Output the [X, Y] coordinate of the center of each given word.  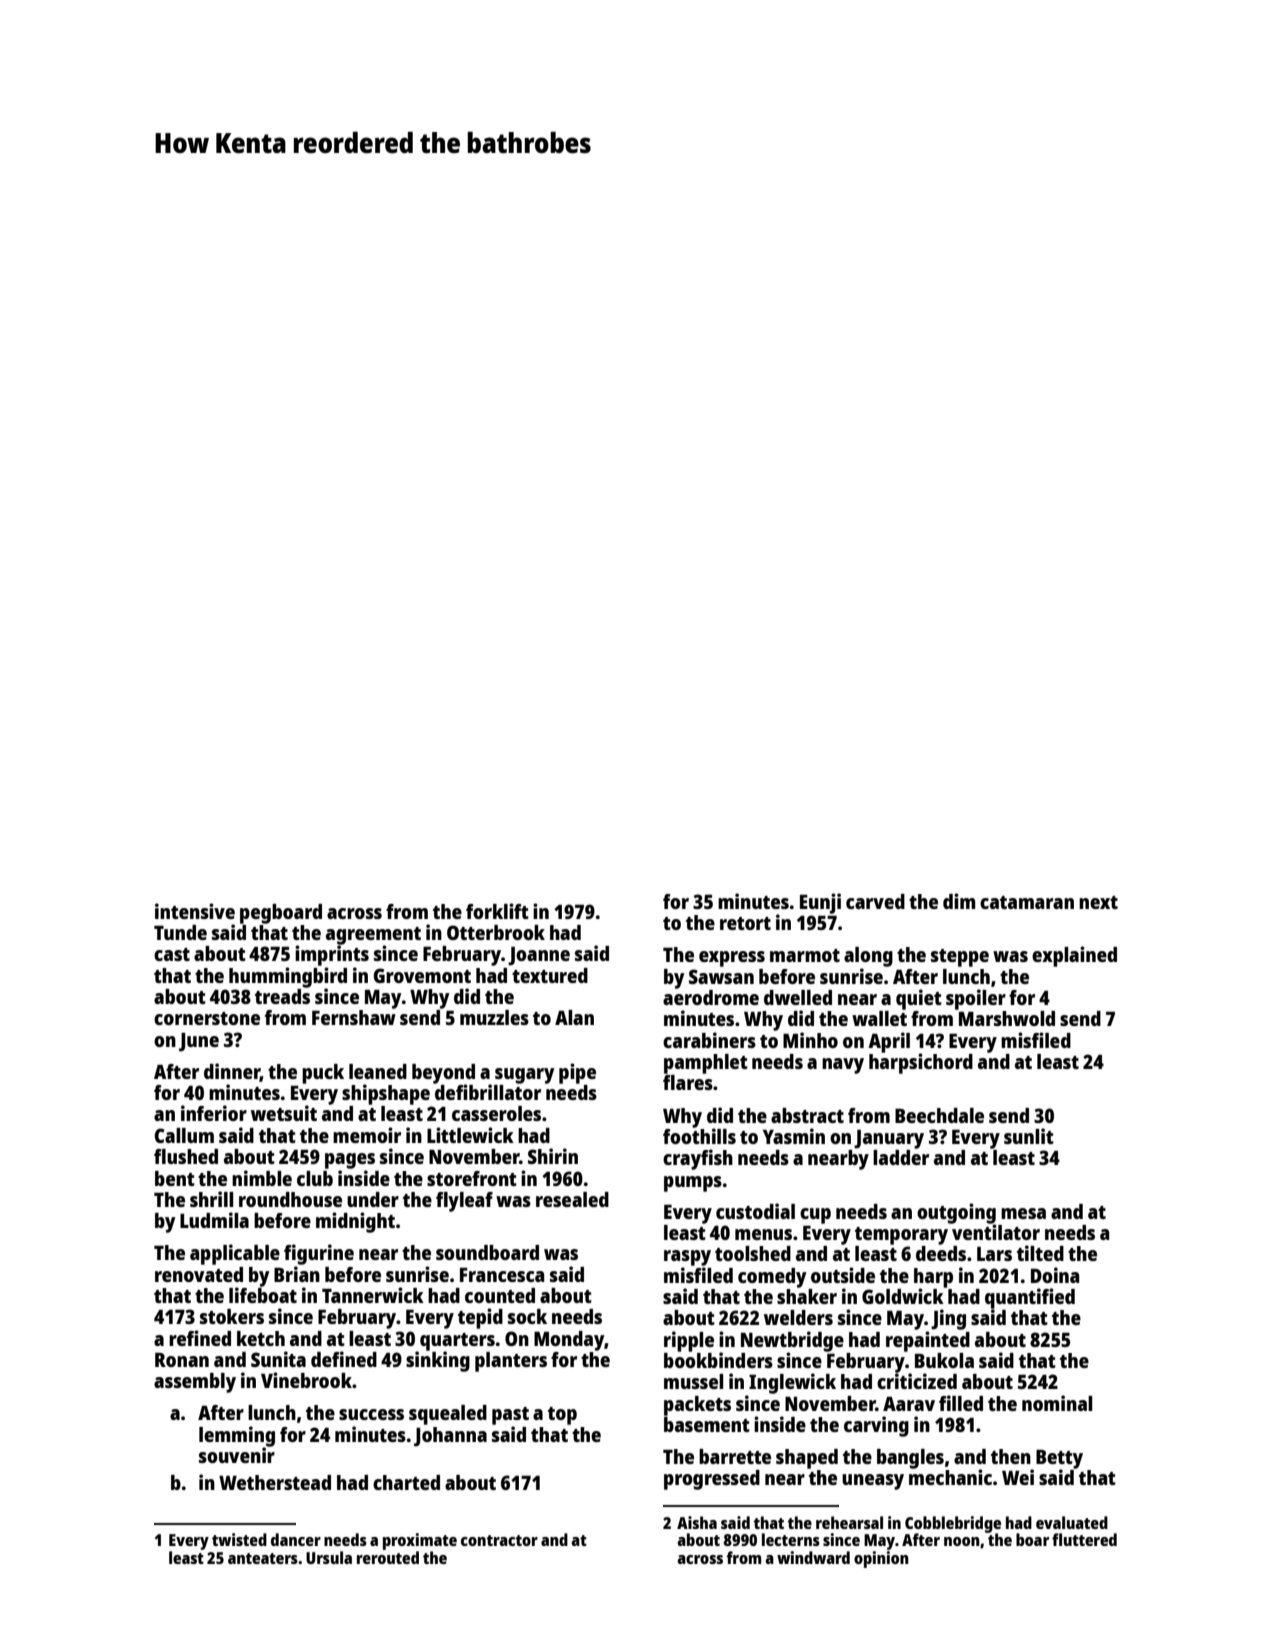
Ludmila [214, 1220]
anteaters [263, 1558]
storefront [472, 1178]
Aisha [697, 1522]
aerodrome [711, 997]
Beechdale [939, 1115]
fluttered [1084, 1539]
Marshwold [1007, 1018]
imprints [332, 955]
